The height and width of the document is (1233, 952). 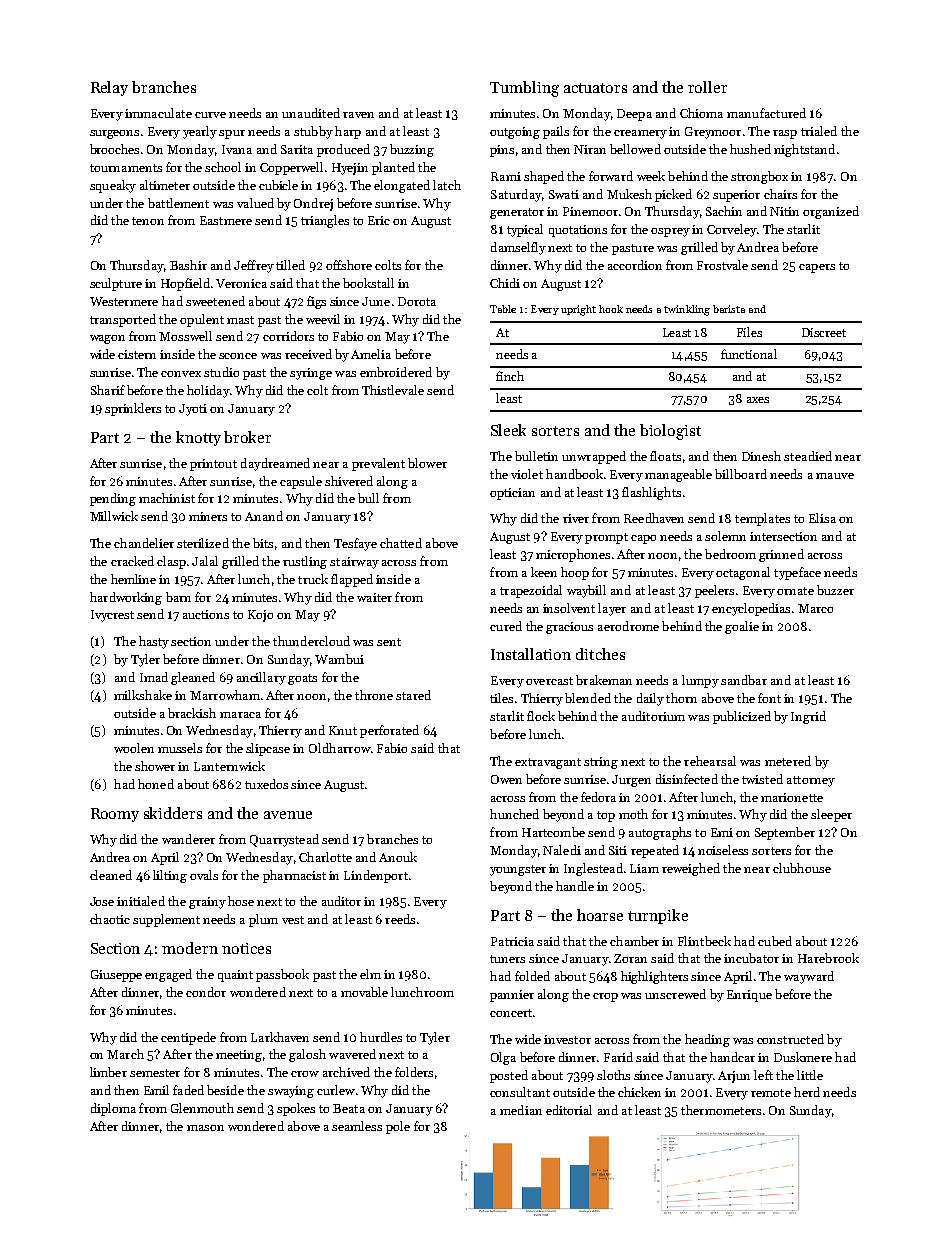 I want to click on buzzer, so click(x=835, y=590).
